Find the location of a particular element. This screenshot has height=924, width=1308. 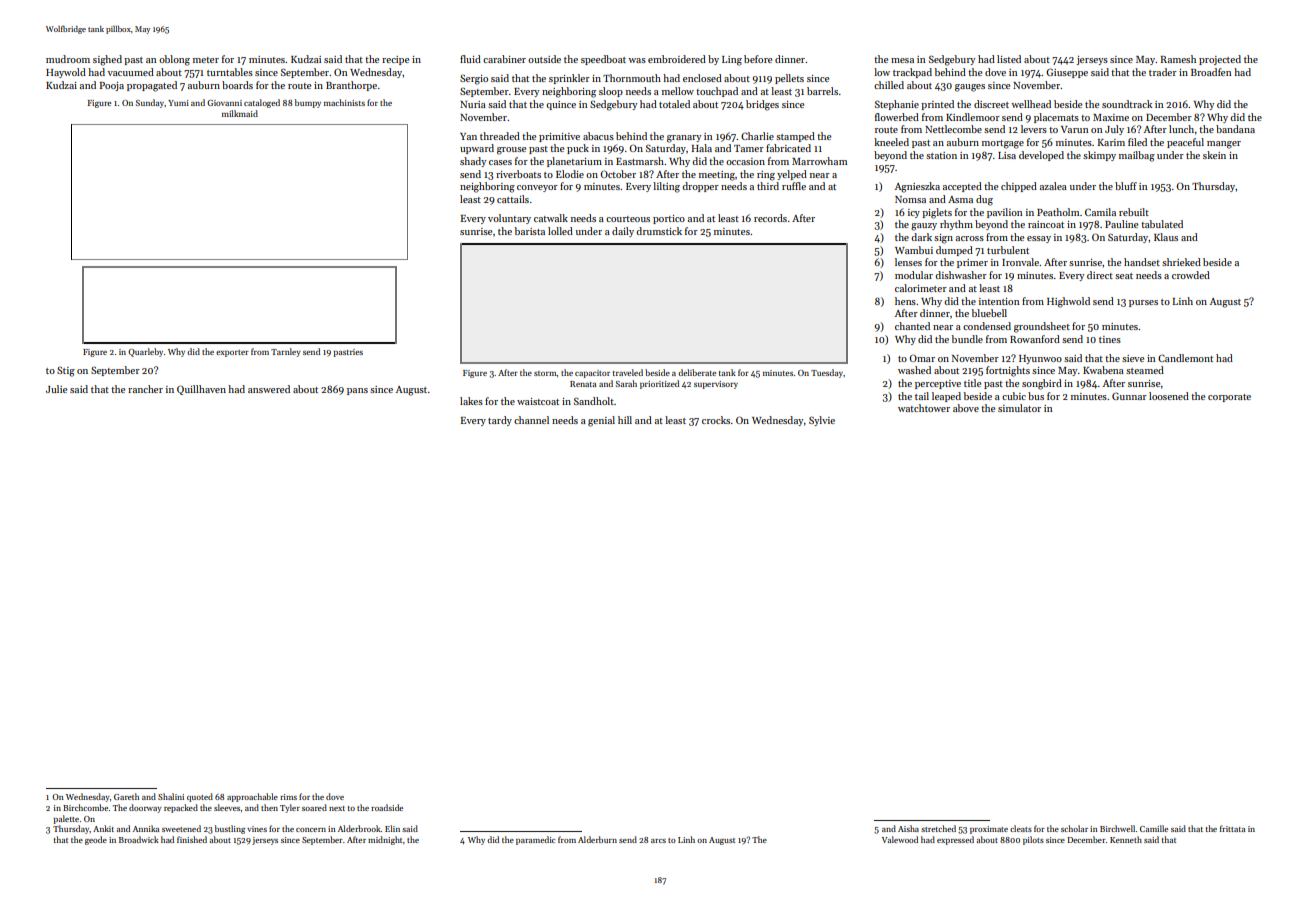

exporter is located at coordinates (232, 353).
